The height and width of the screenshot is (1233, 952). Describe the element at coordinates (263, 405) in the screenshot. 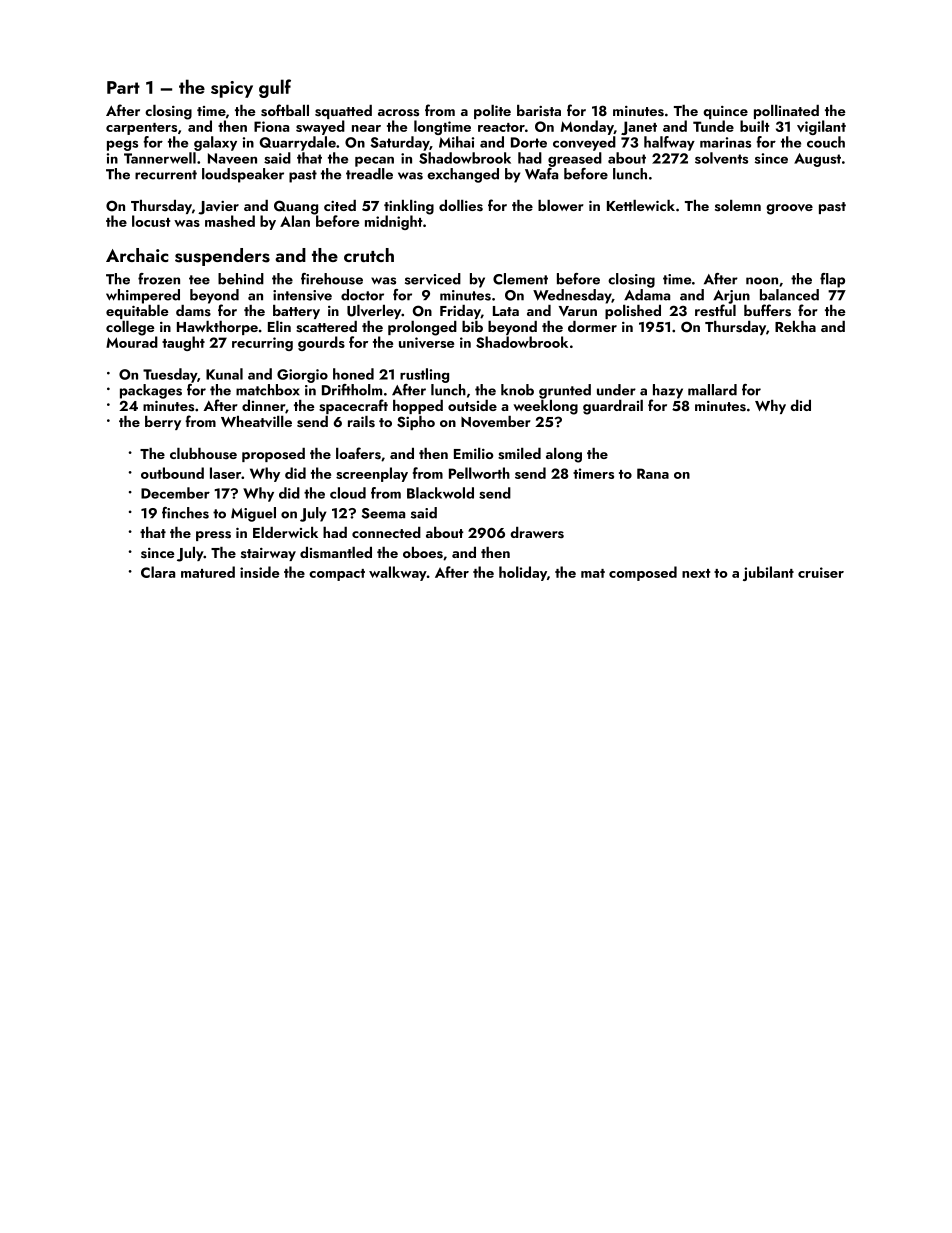

I see `dinner` at that location.
